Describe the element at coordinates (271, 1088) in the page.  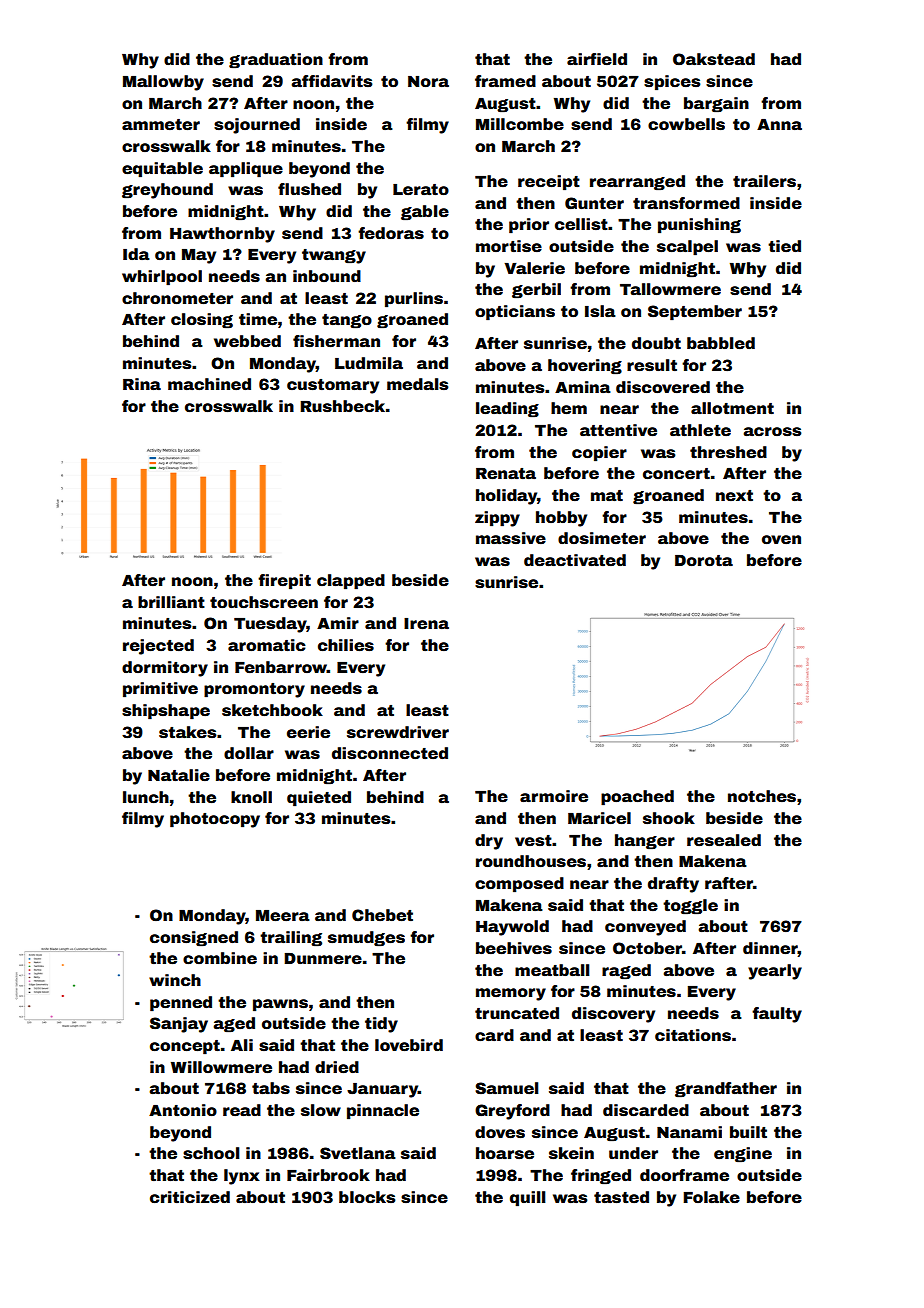
I see `tabs` at that location.
